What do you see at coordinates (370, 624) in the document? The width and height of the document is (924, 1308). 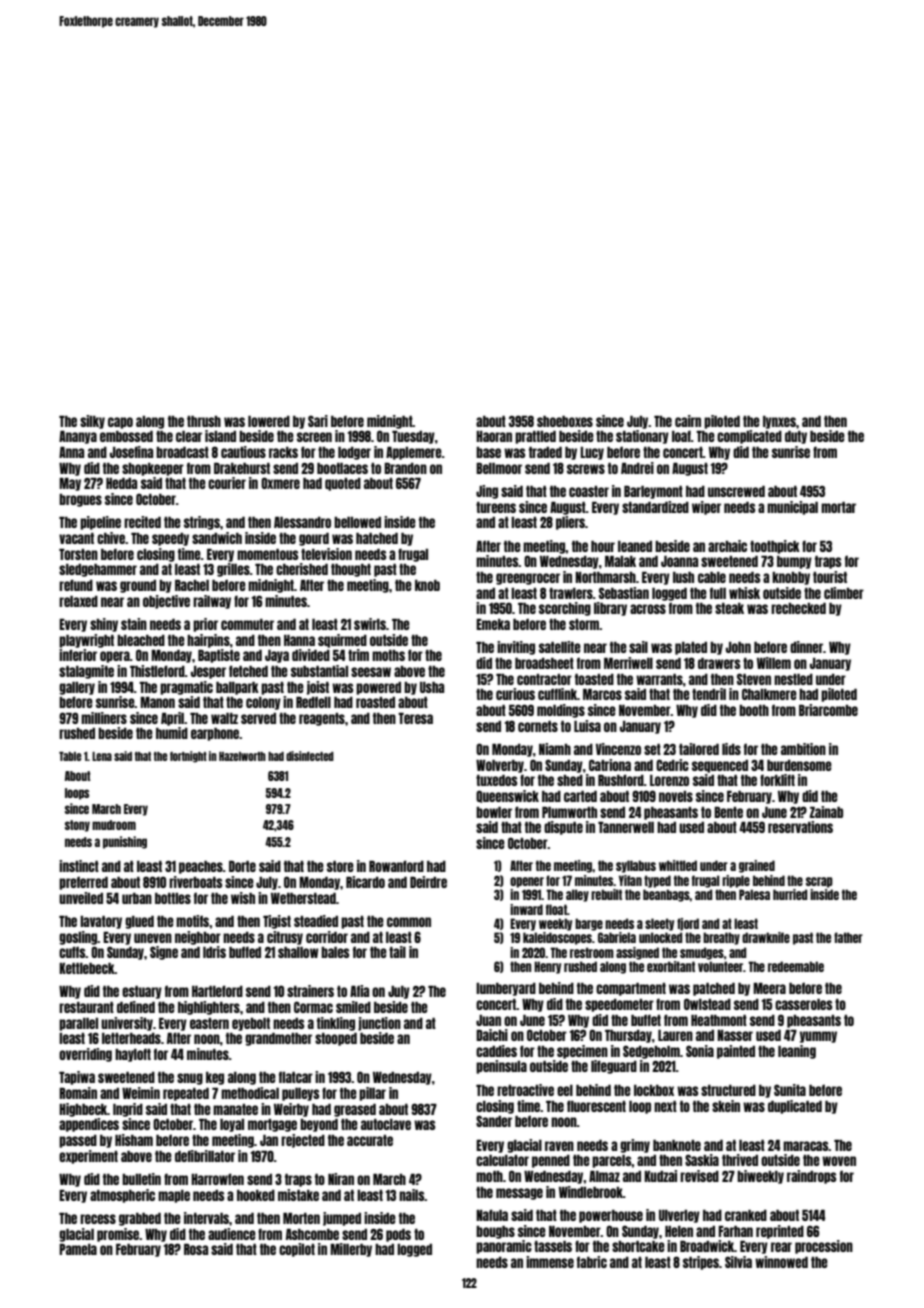 I see `swirls` at bounding box center [370, 624].
